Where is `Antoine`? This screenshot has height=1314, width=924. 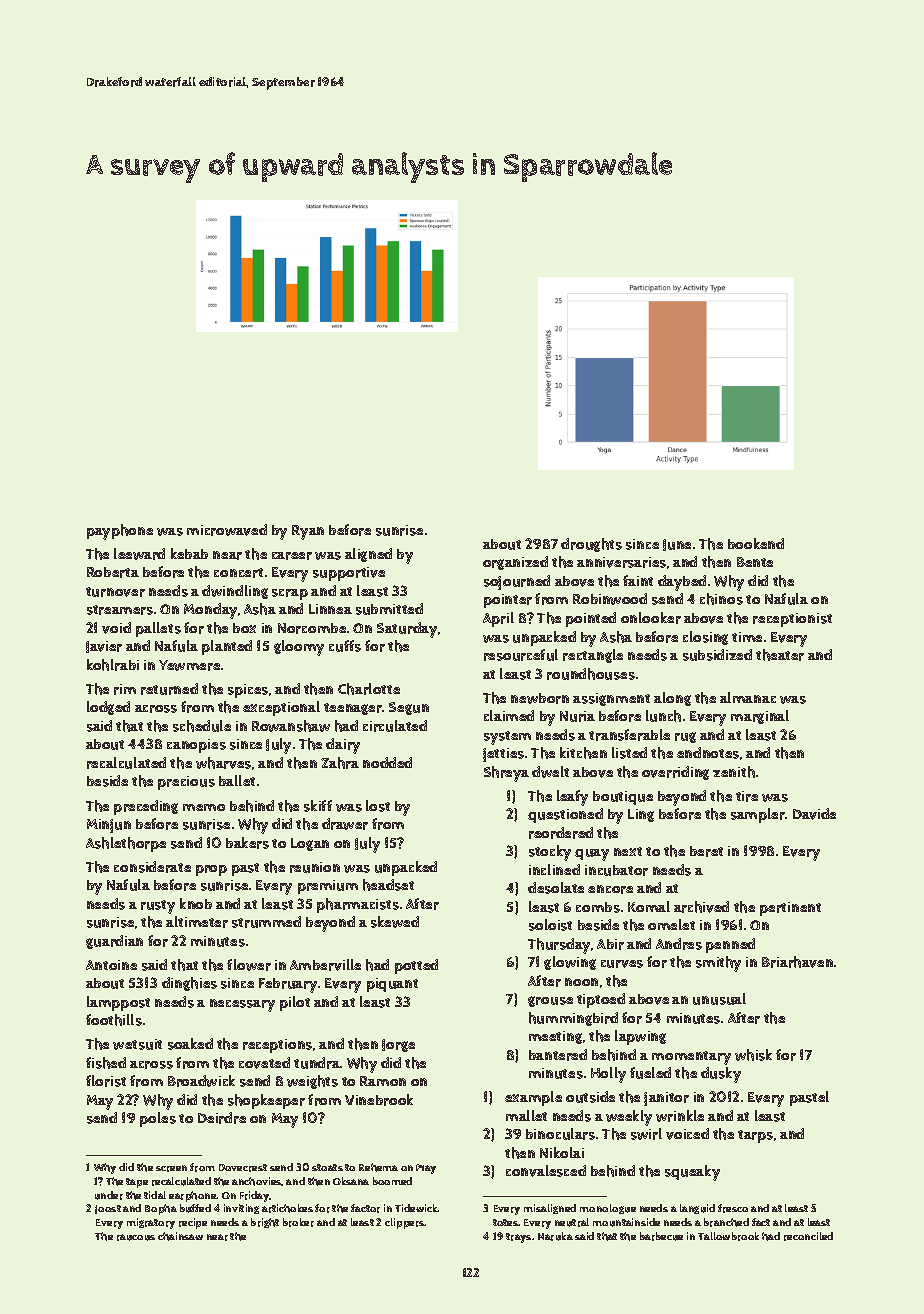 Antoine is located at coordinates (111, 965).
